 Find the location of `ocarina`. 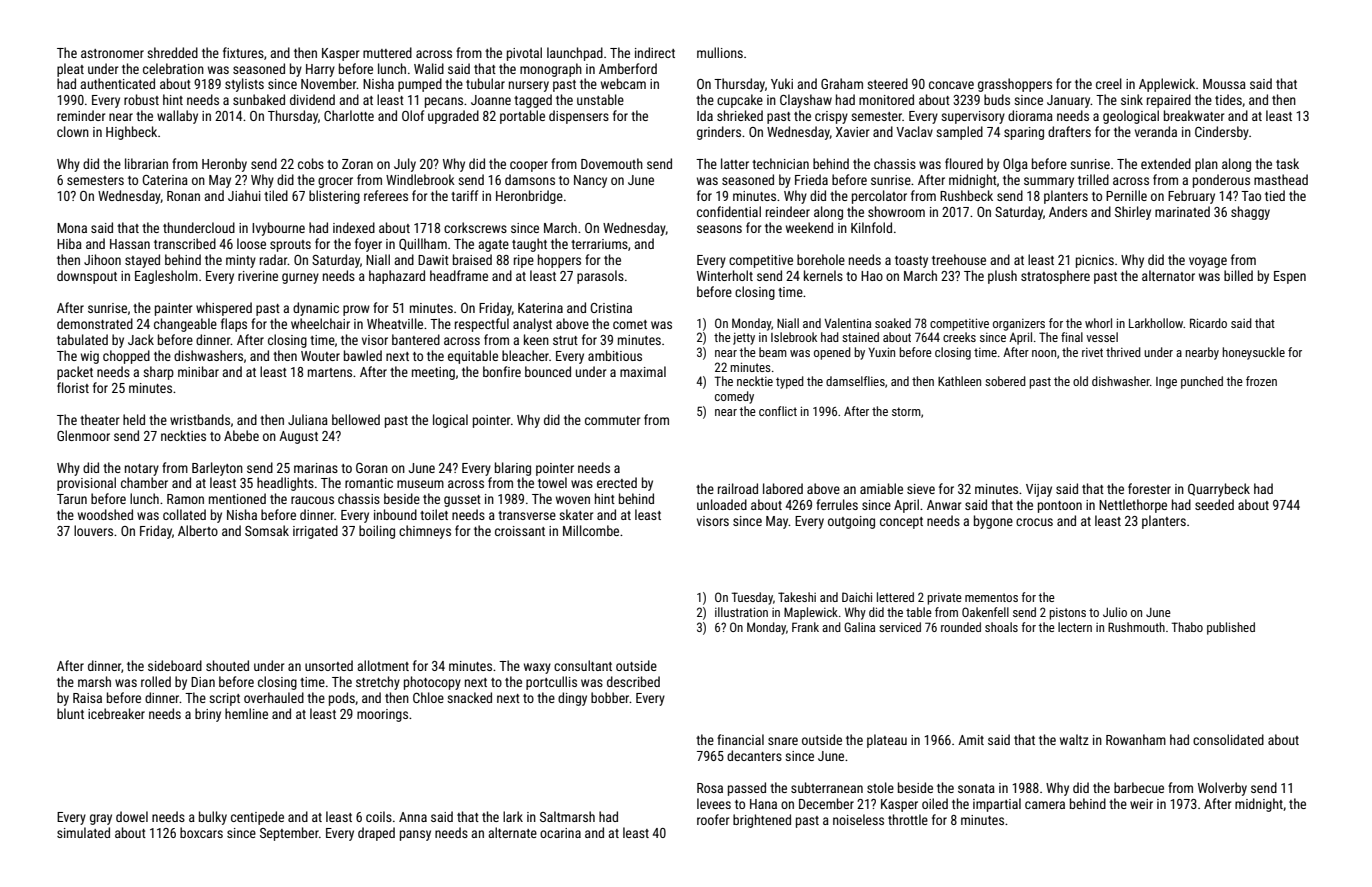

ocarina is located at coordinates (560, 833).
